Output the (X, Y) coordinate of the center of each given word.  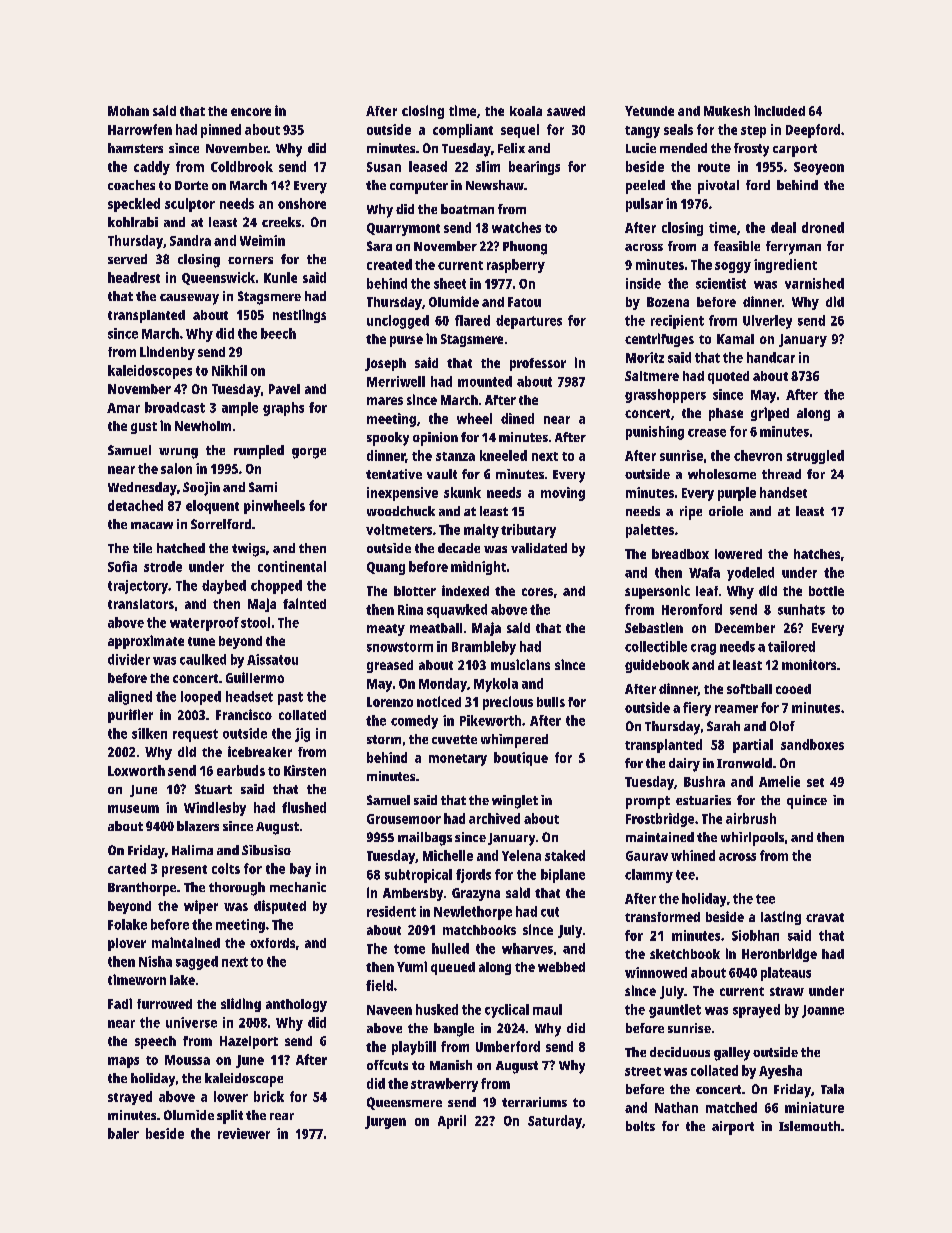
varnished (814, 283)
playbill (414, 1048)
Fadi (120, 1003)
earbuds (241, 770)
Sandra (190, 240)
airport (733, 1128)
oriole (726, 511)
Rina (410, 609)
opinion (435, 439)
